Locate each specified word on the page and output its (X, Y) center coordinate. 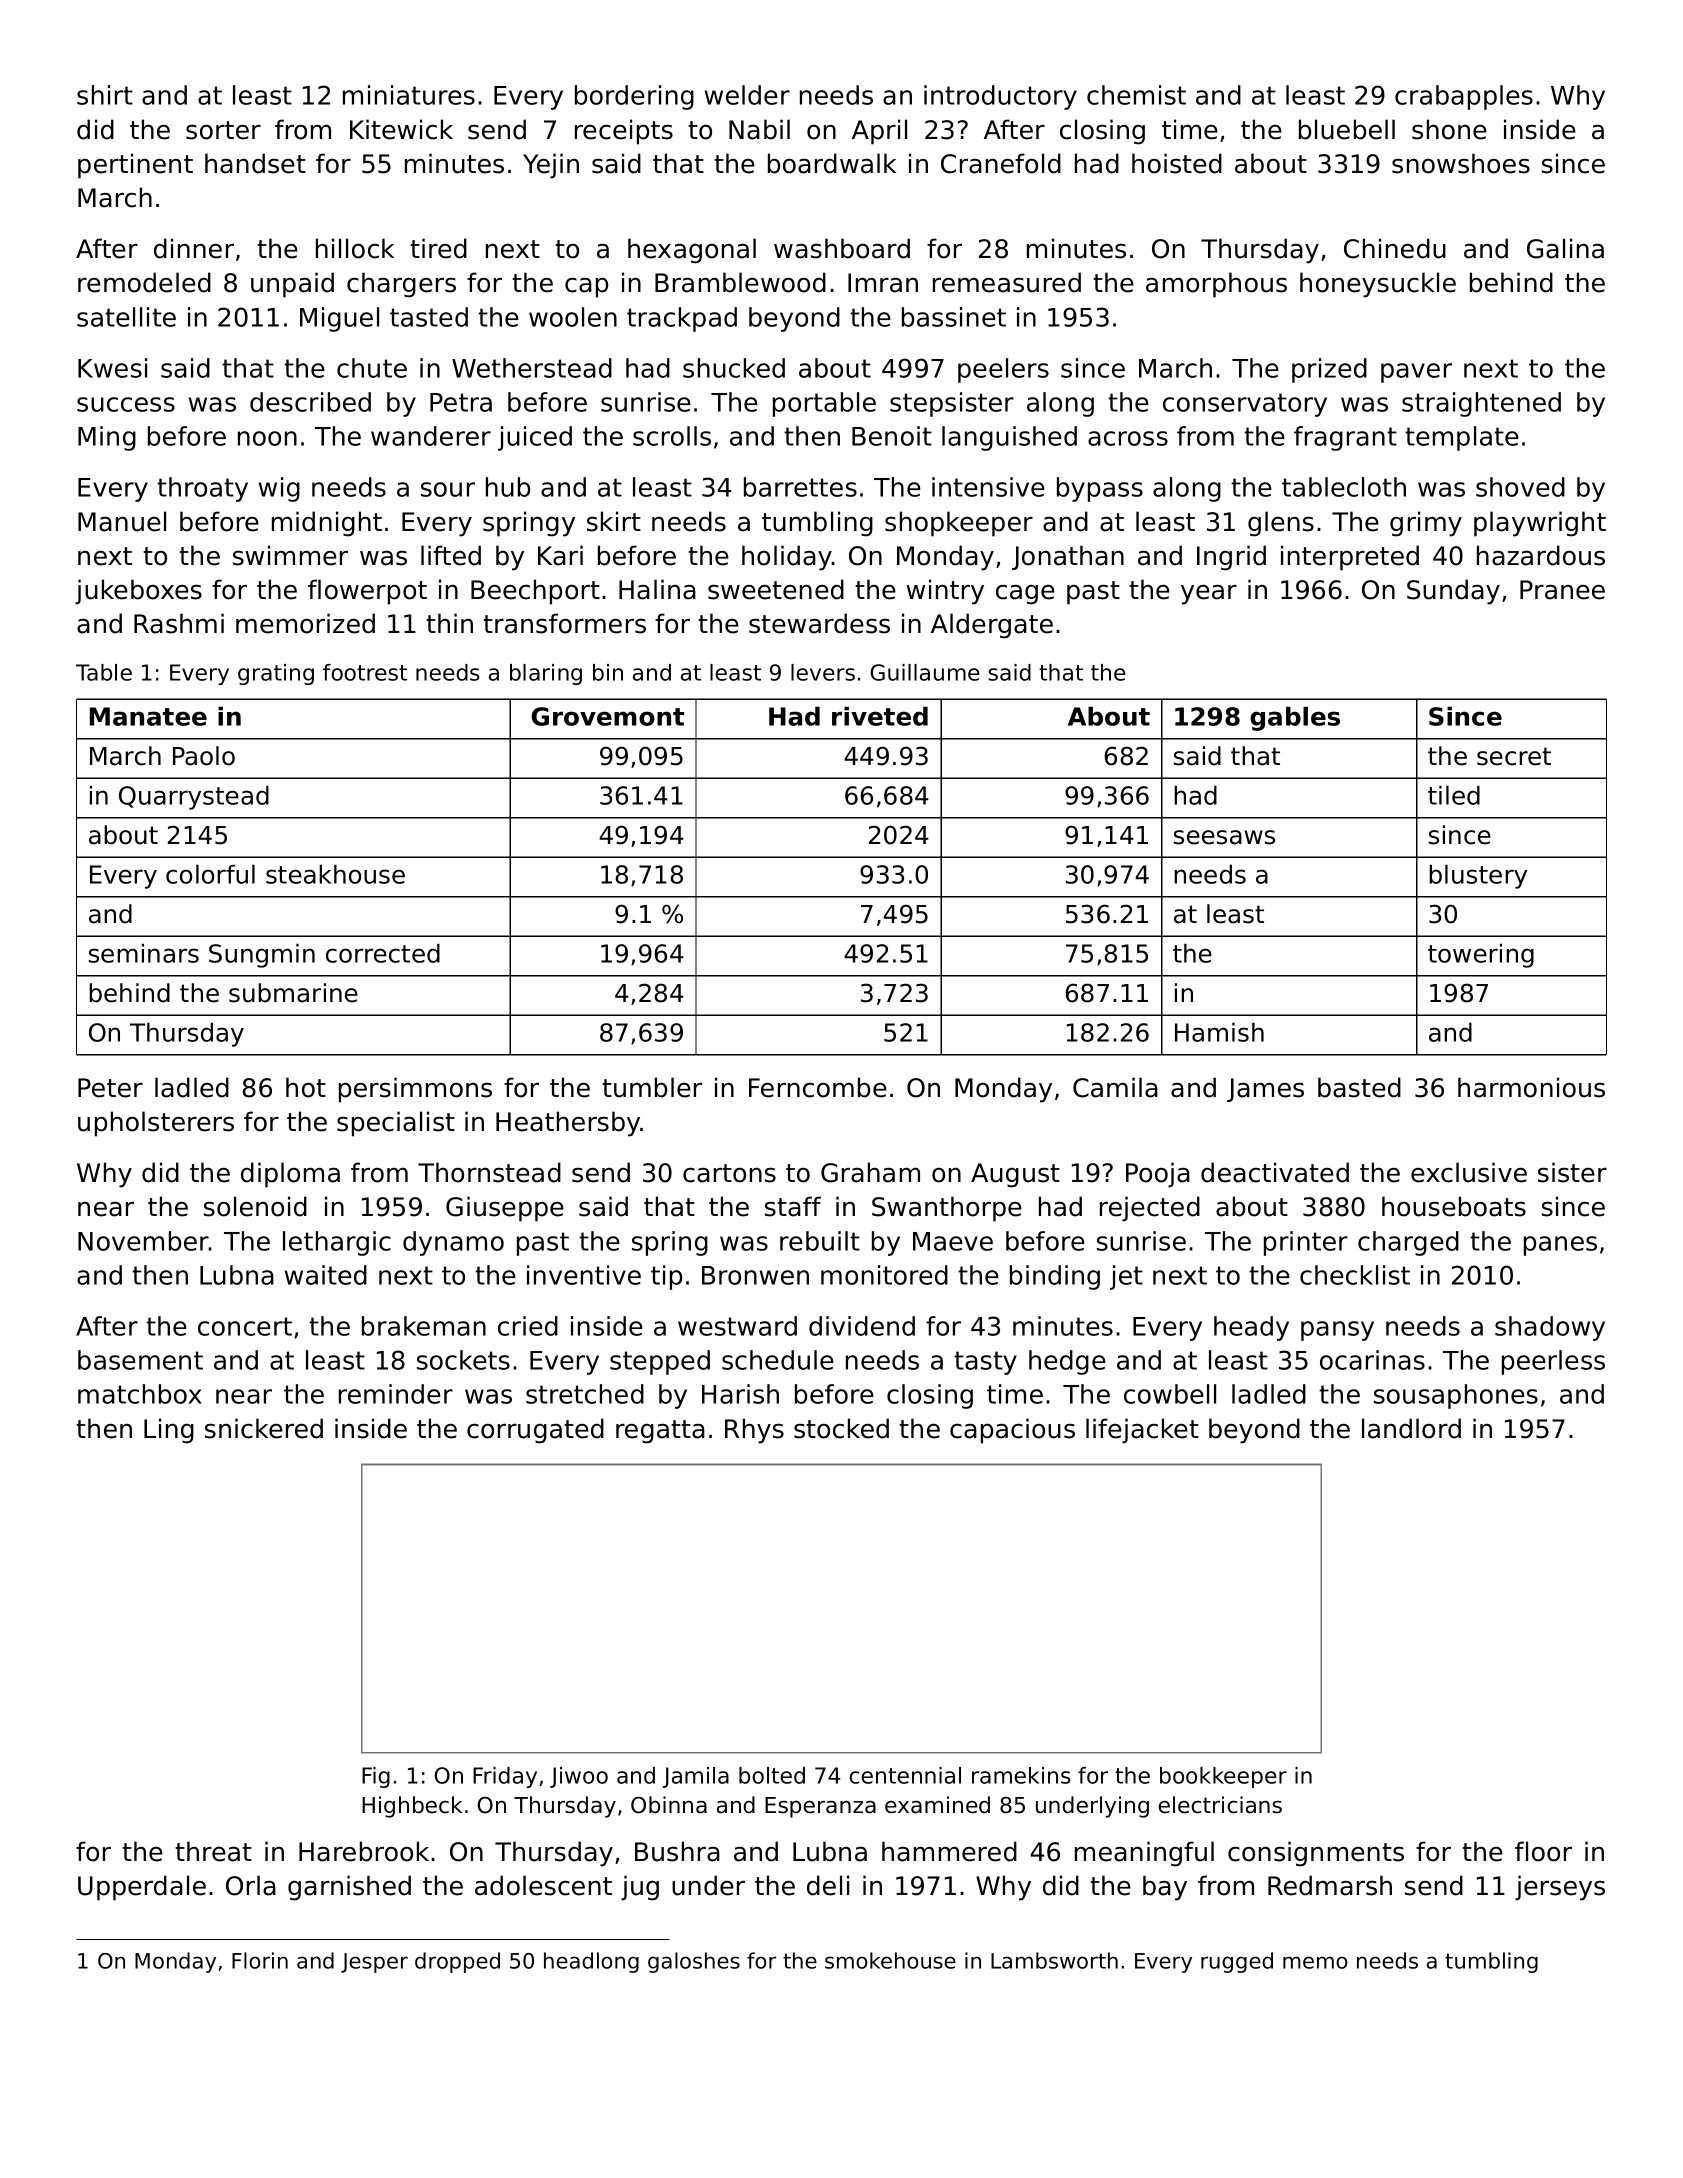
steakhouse (335, 874)
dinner (194, 248)
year (1209, 595)
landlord (1411, 1428)
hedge (1067, 1362)
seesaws (1224, 837)
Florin (260, 1960)
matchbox (140, 1394)
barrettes (800, 487)
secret (1514, 756)
